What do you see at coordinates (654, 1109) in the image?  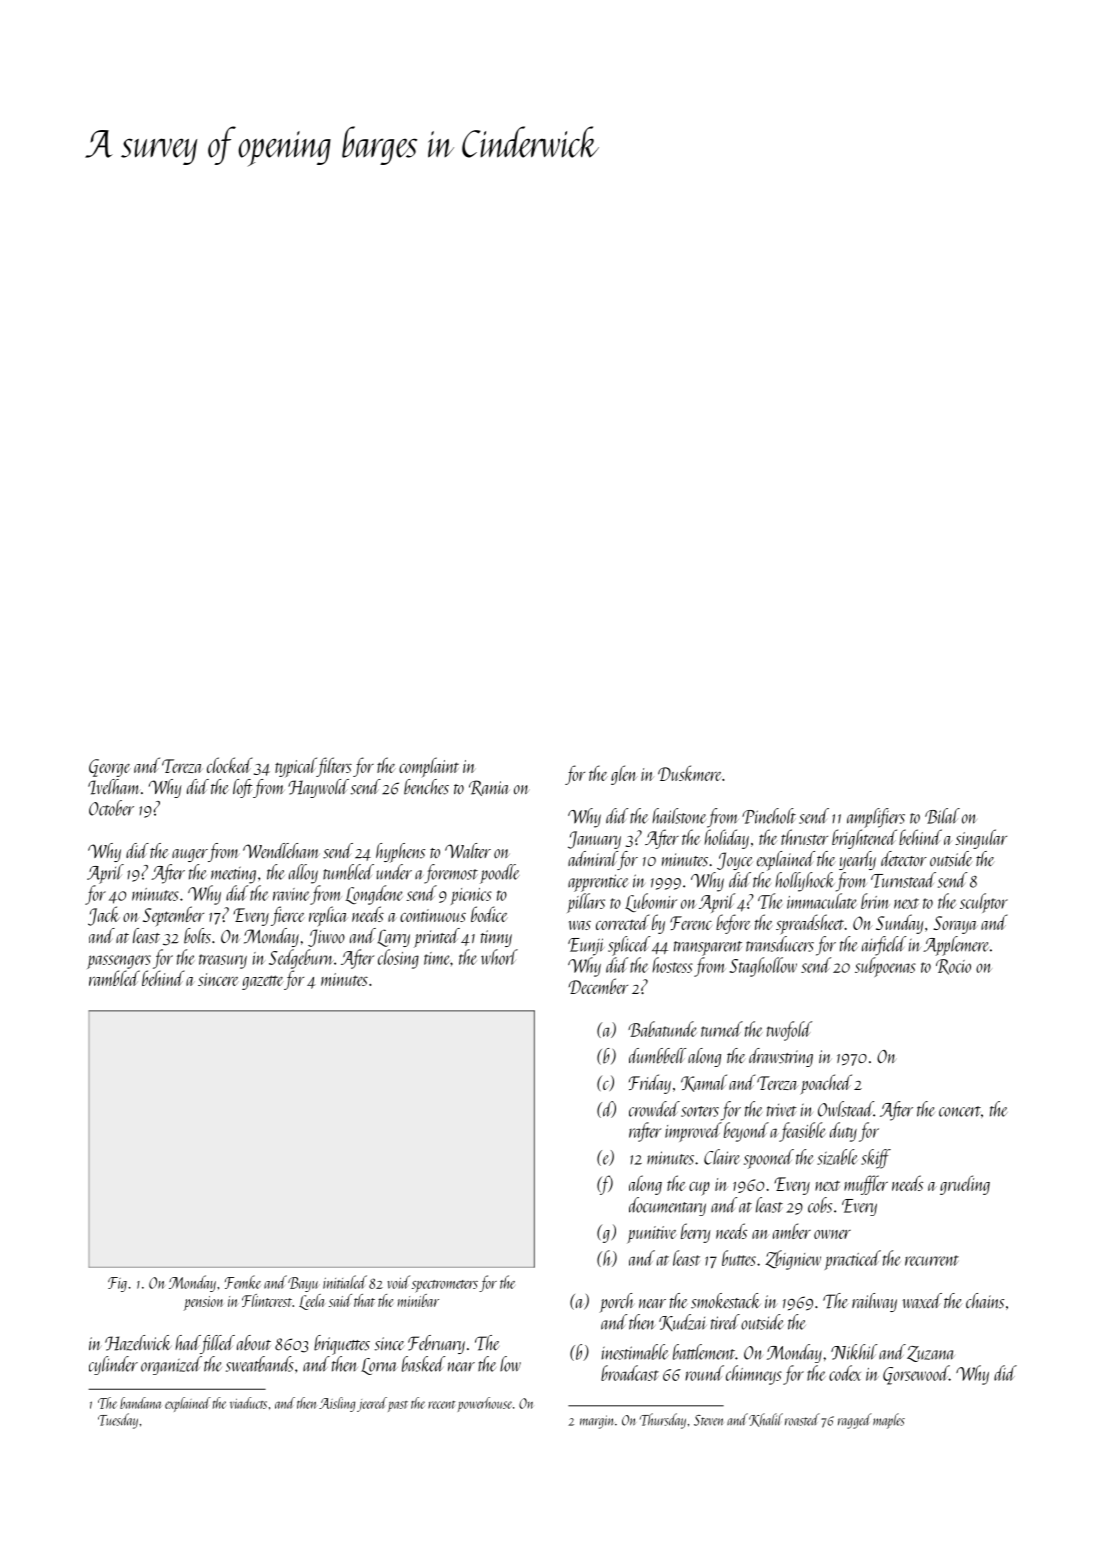 I see `crowded` at bounding box center [654, 1109].
